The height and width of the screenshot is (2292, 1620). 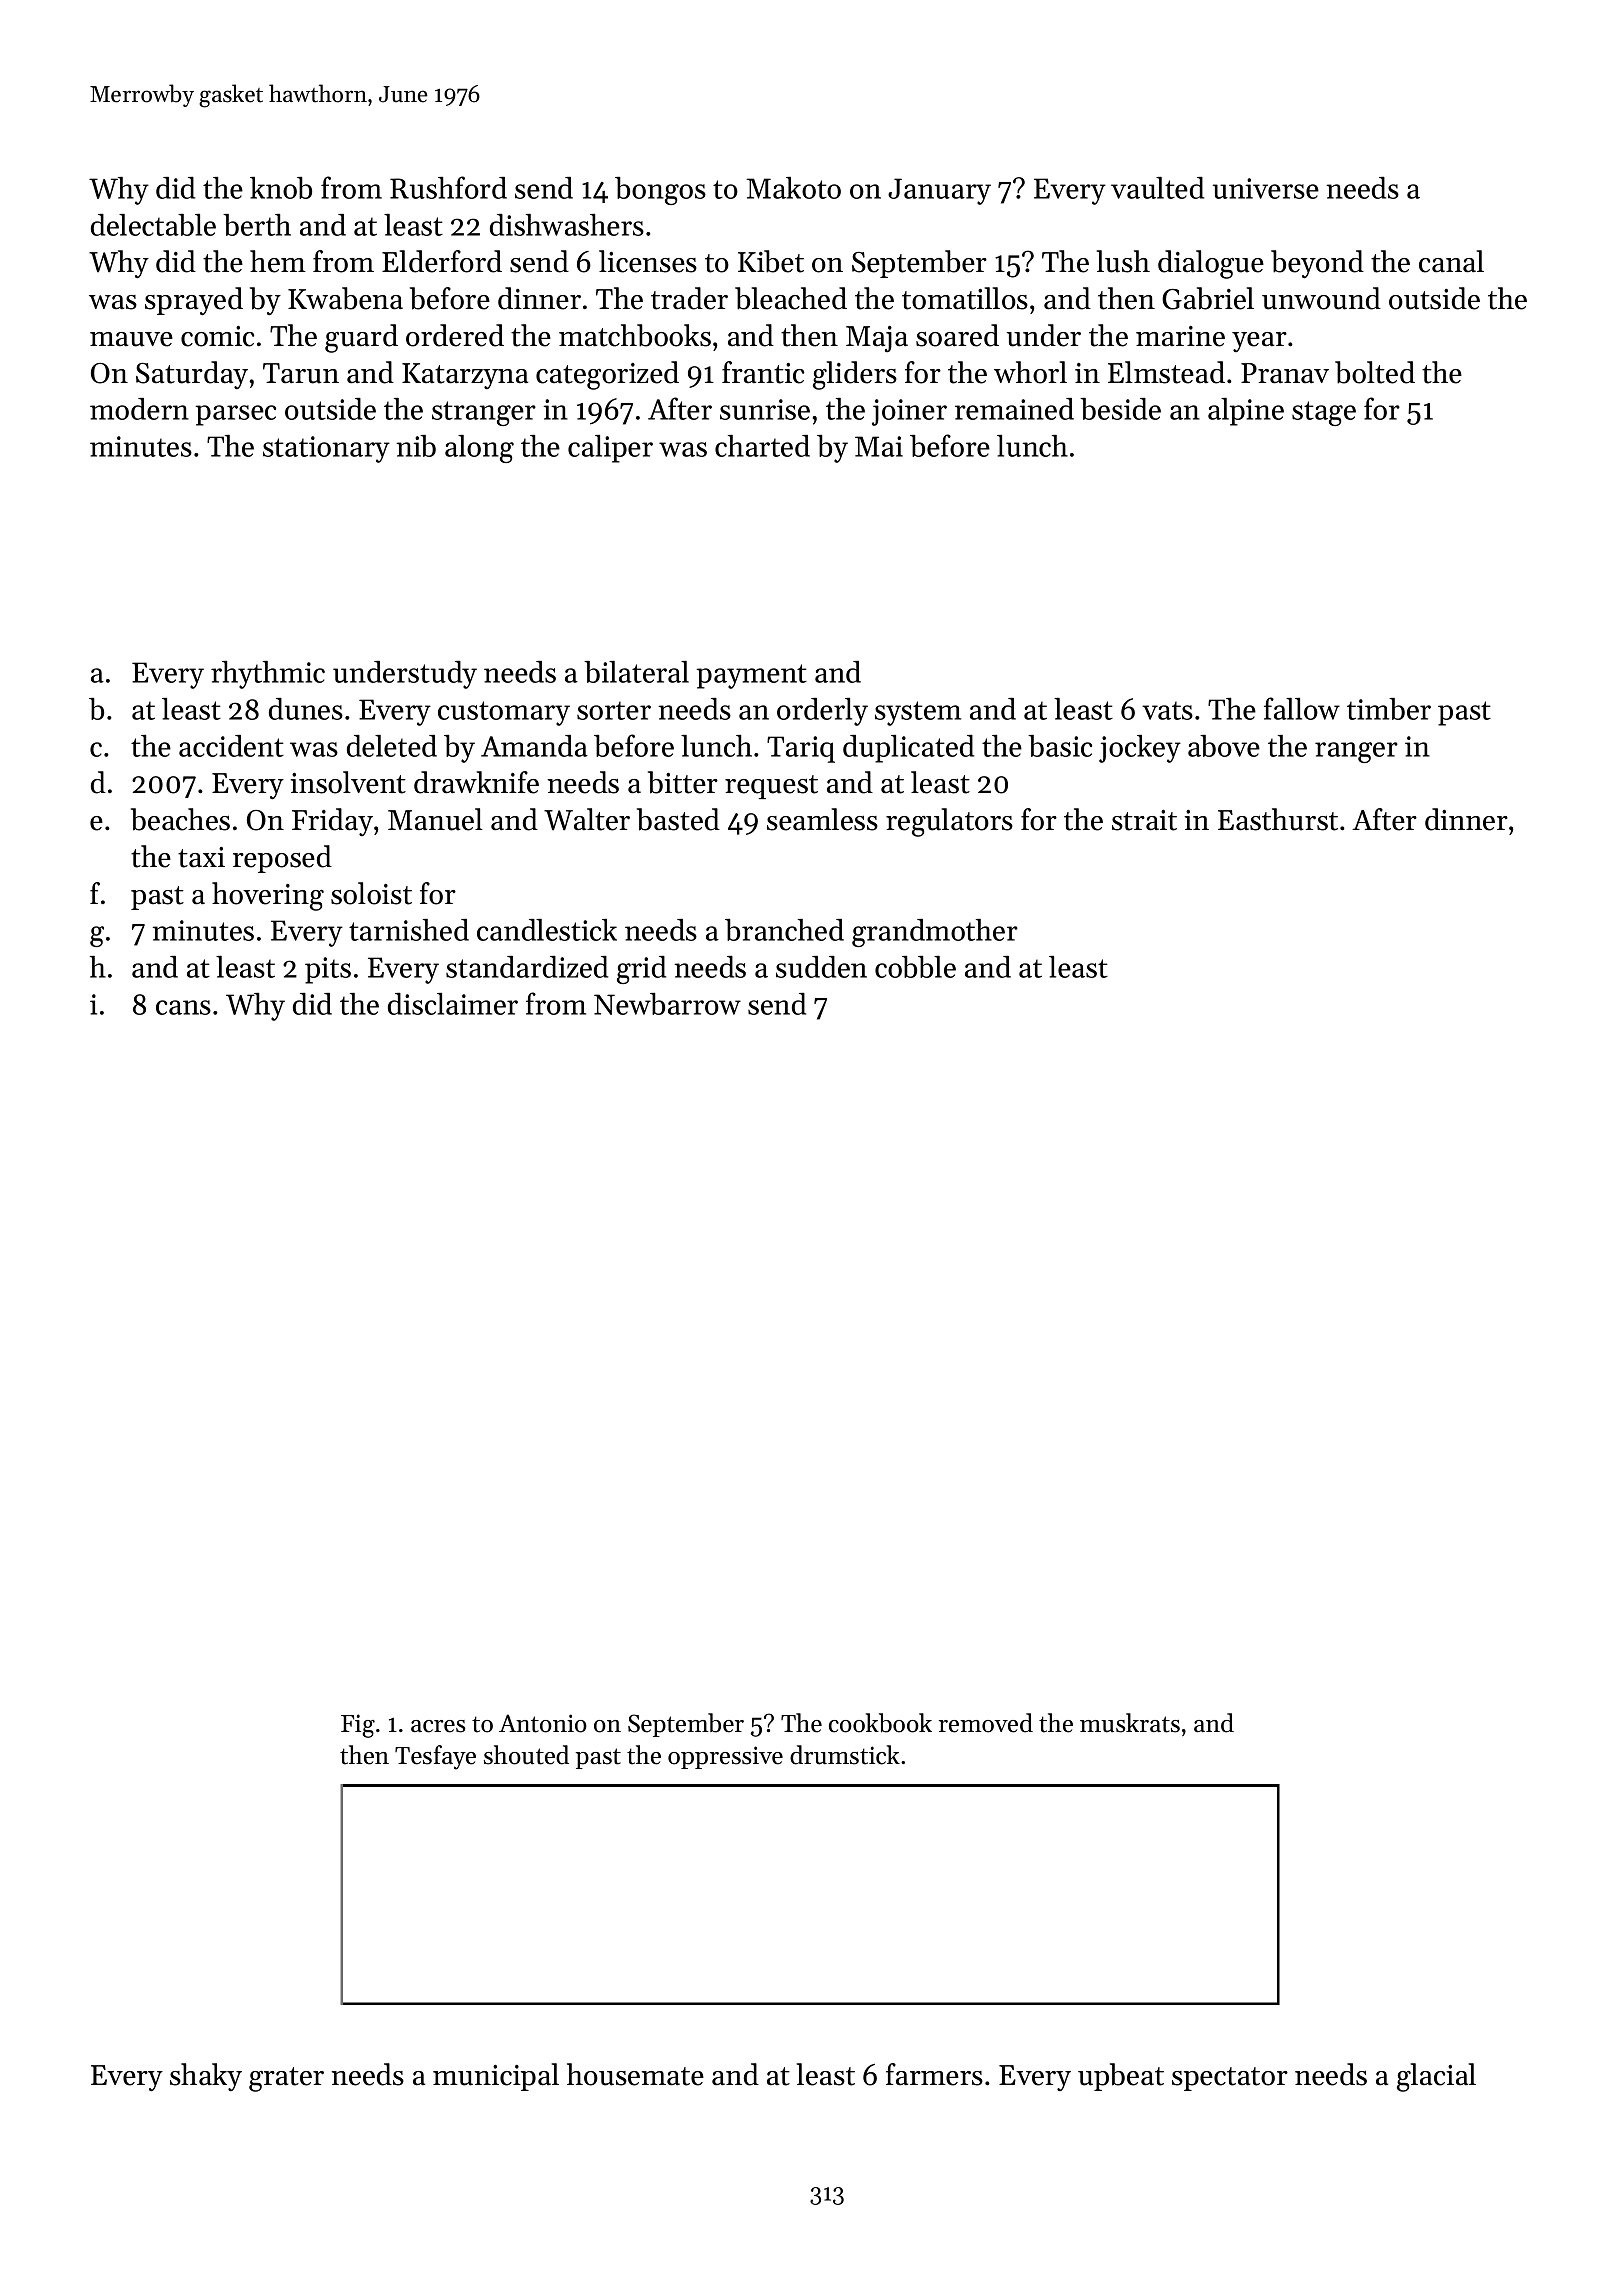 I want to click on drumstick, so click(x=845, y=1755).
